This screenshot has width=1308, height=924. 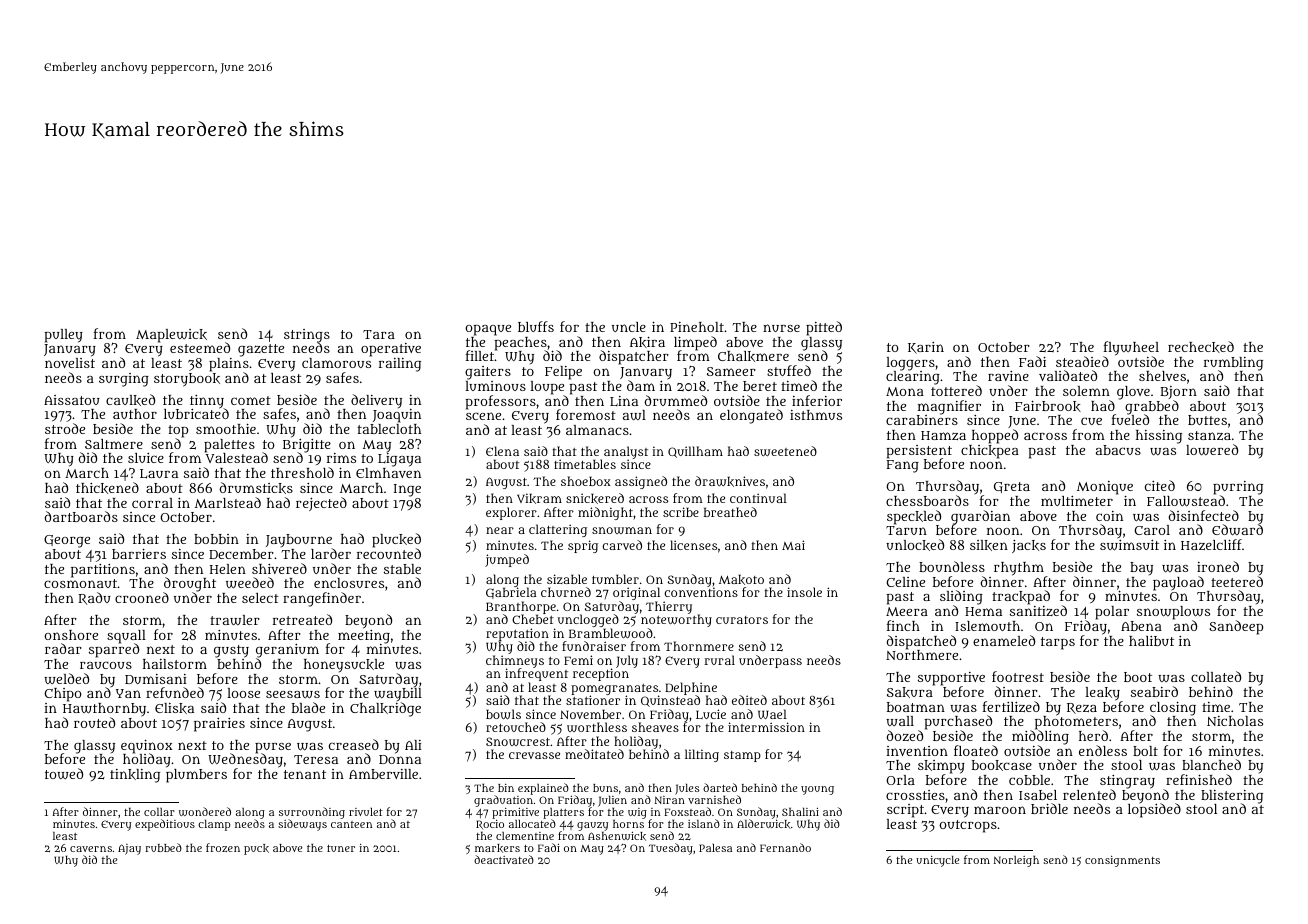 I want to click on Tuesday, so click(x=671, y=849).
